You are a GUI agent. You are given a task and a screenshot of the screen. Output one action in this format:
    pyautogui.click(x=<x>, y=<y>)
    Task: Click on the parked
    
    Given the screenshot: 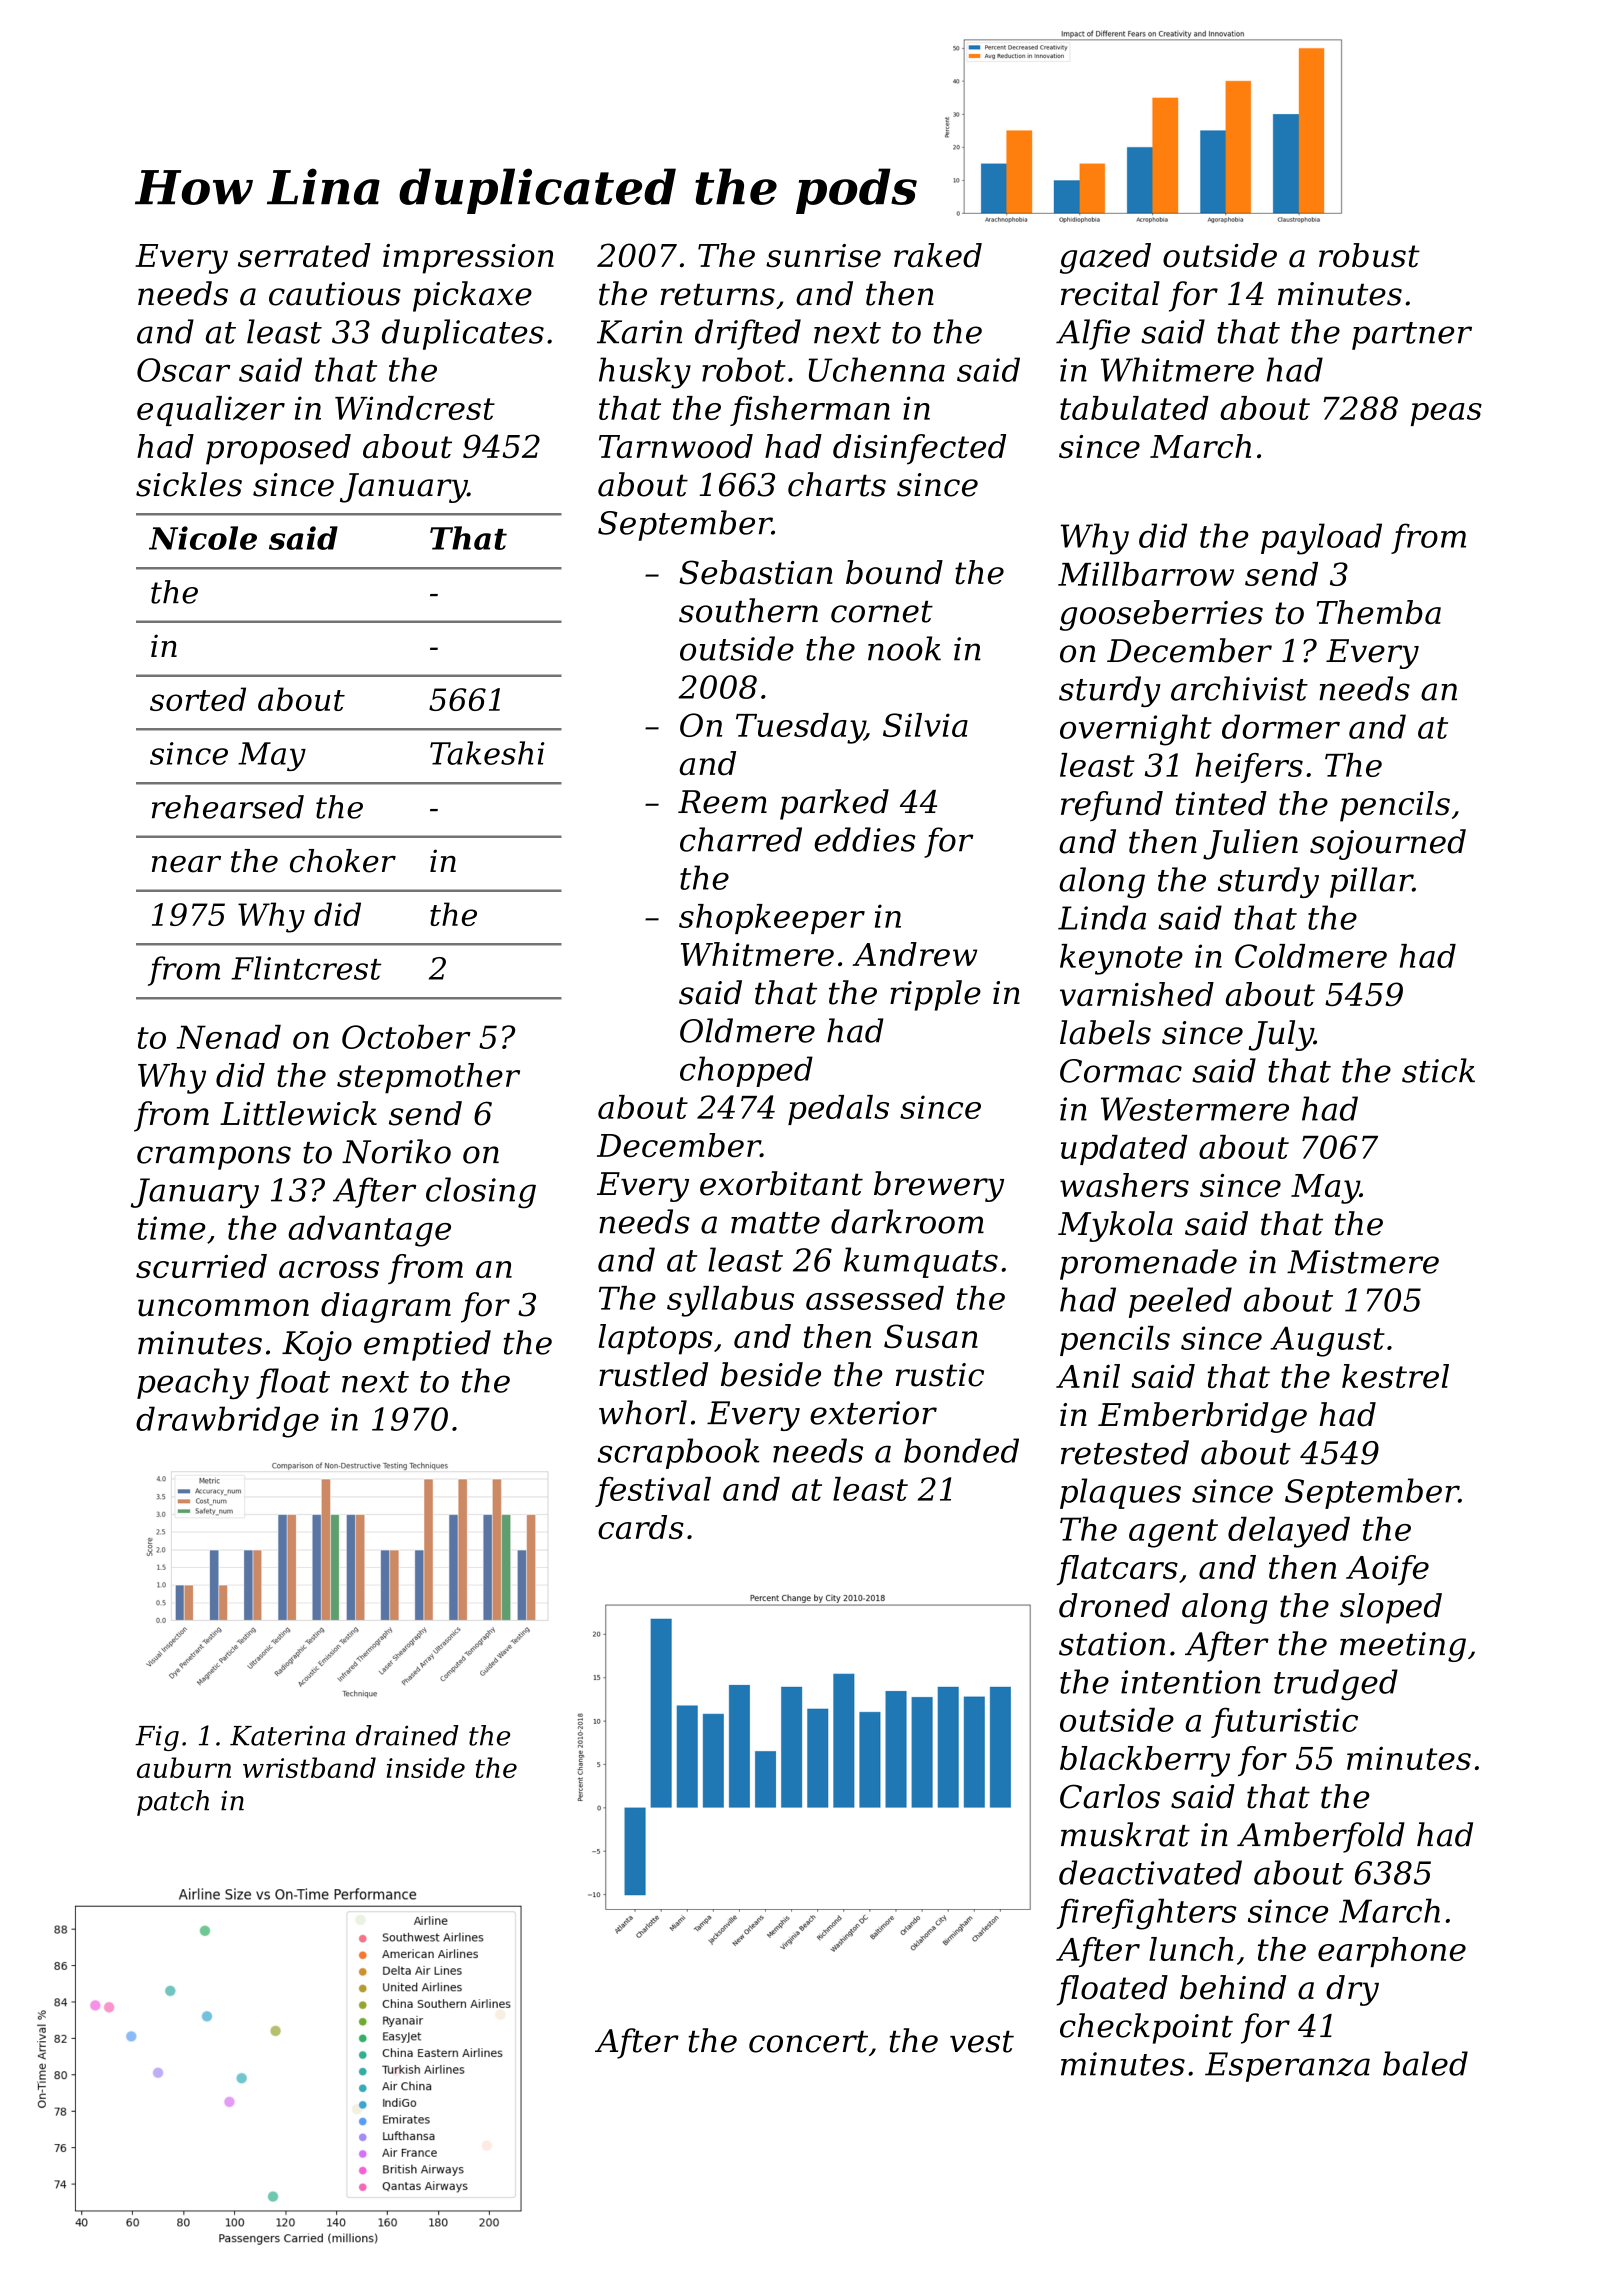 What is the action you would take?
    pyautogui.click(x=834, y=804)
